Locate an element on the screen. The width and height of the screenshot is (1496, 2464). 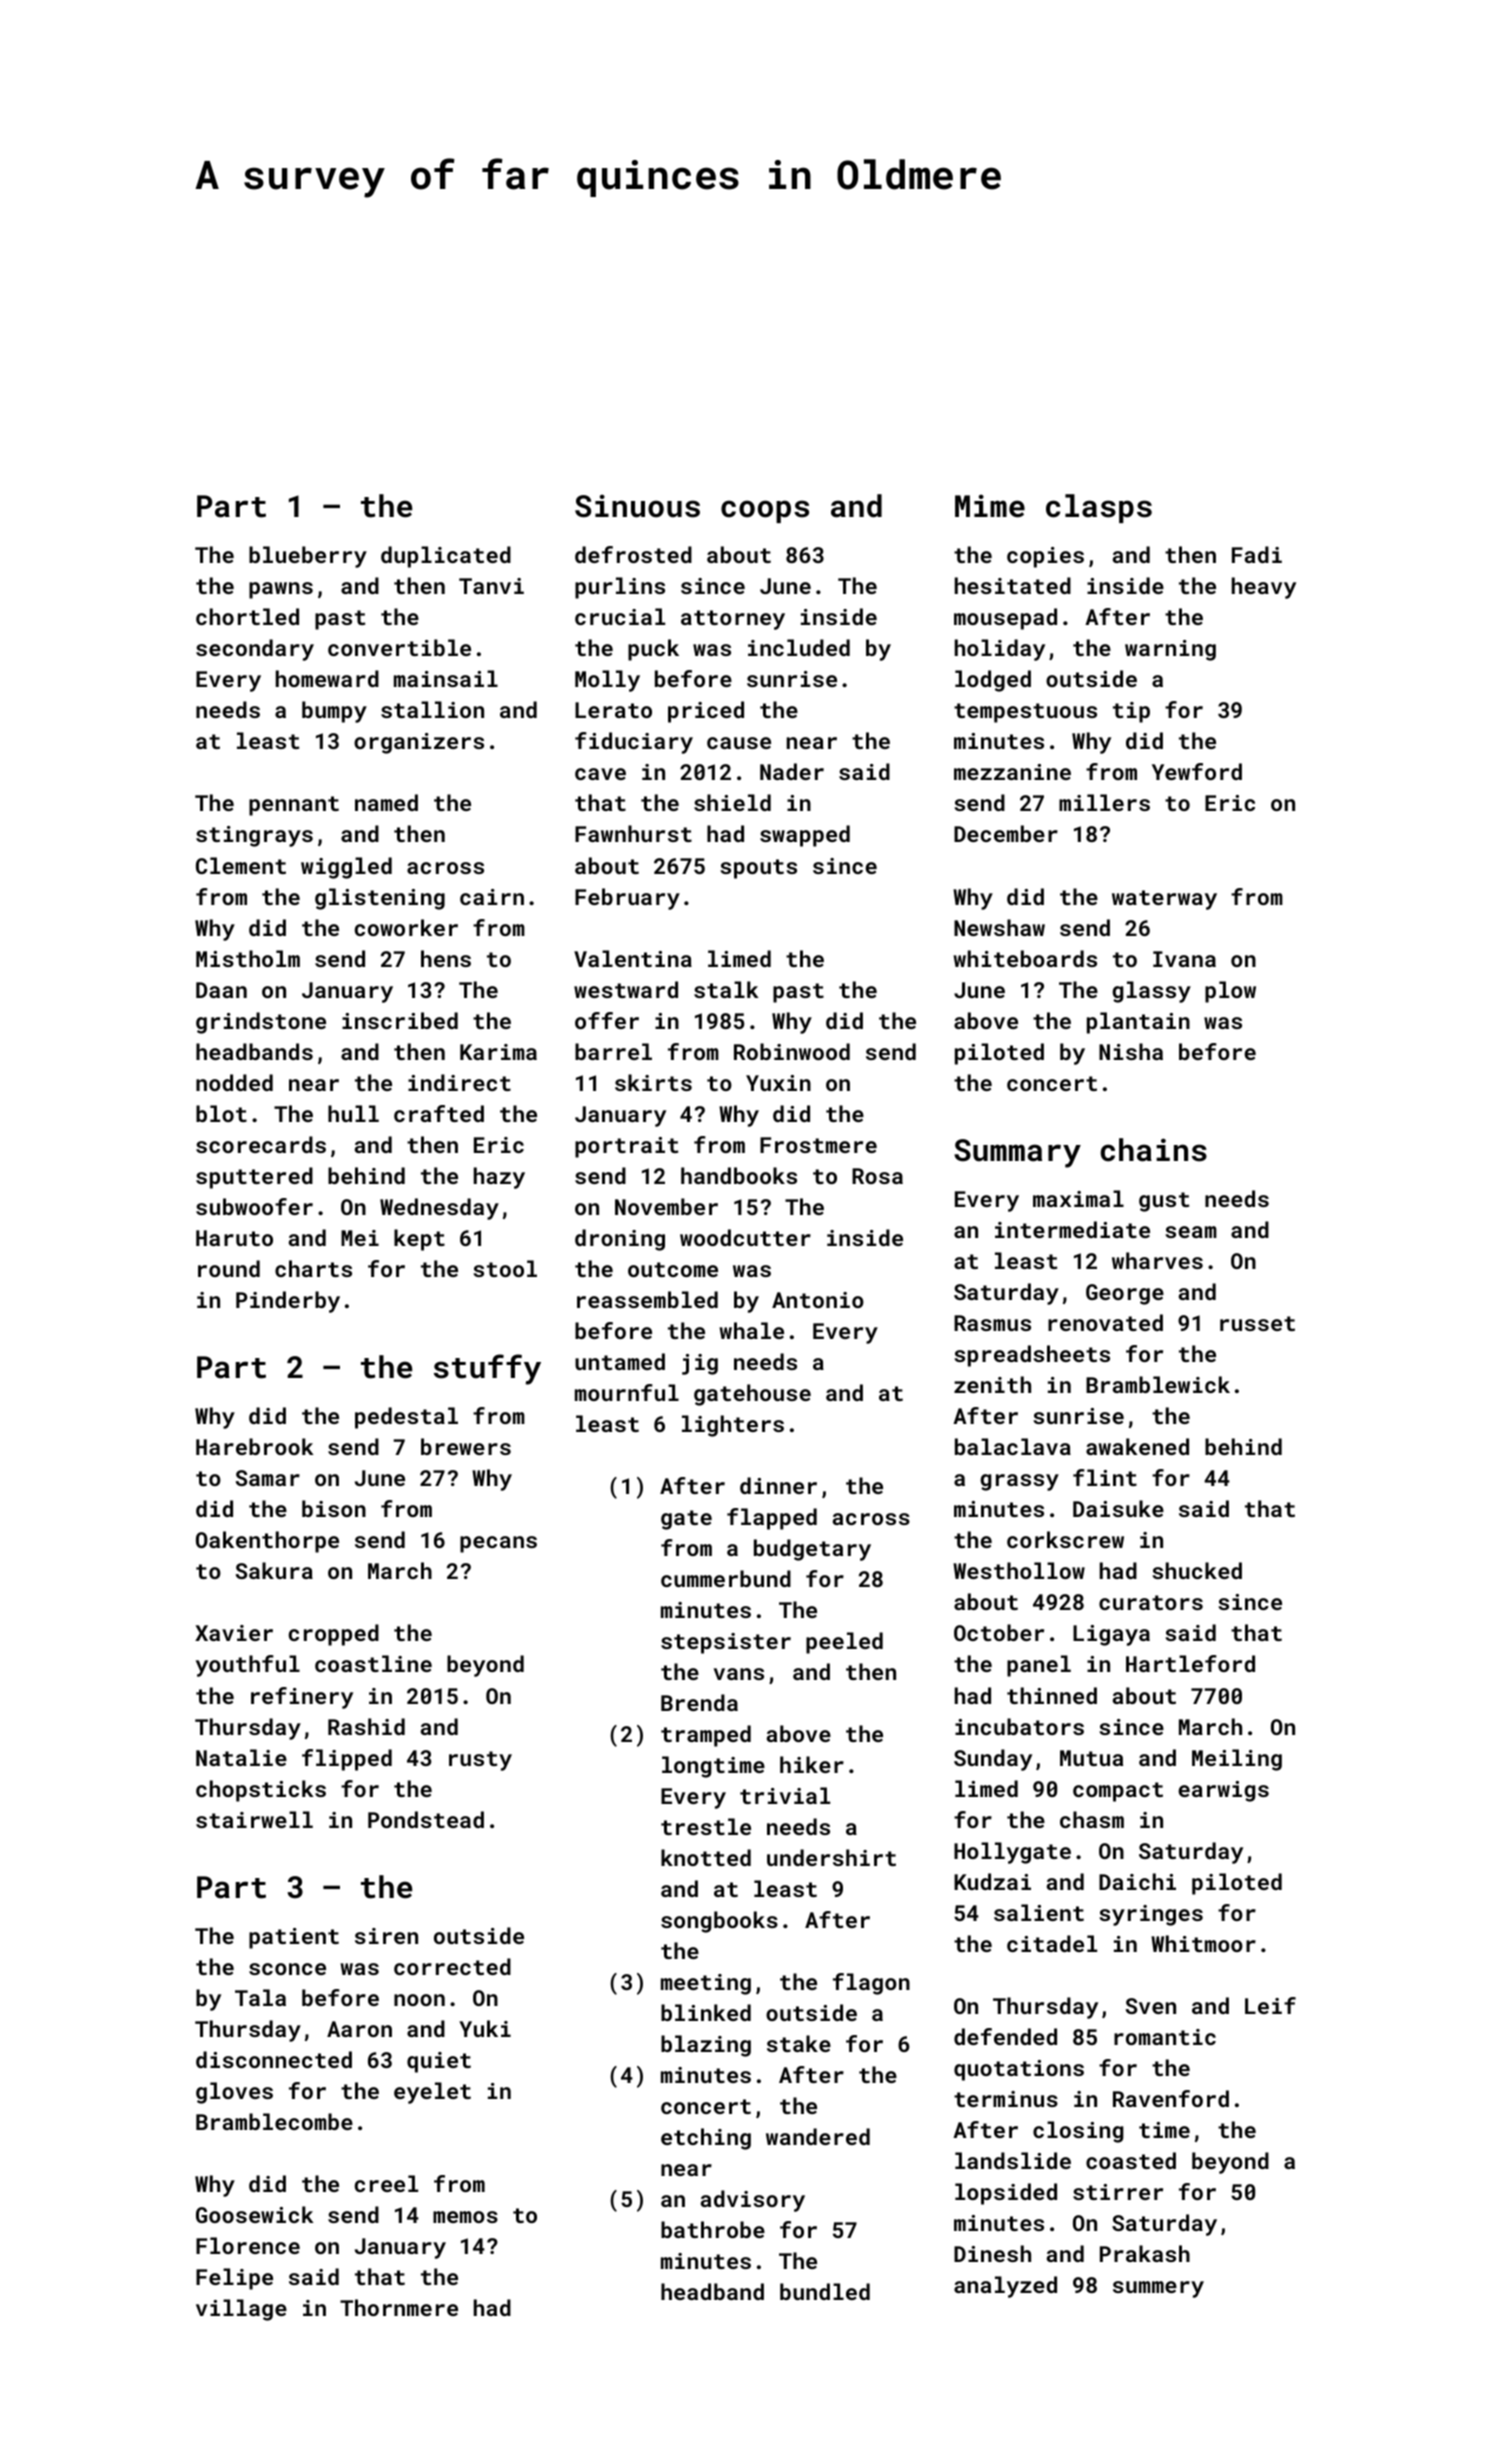
swapped is located at coordinates (805, 836).
